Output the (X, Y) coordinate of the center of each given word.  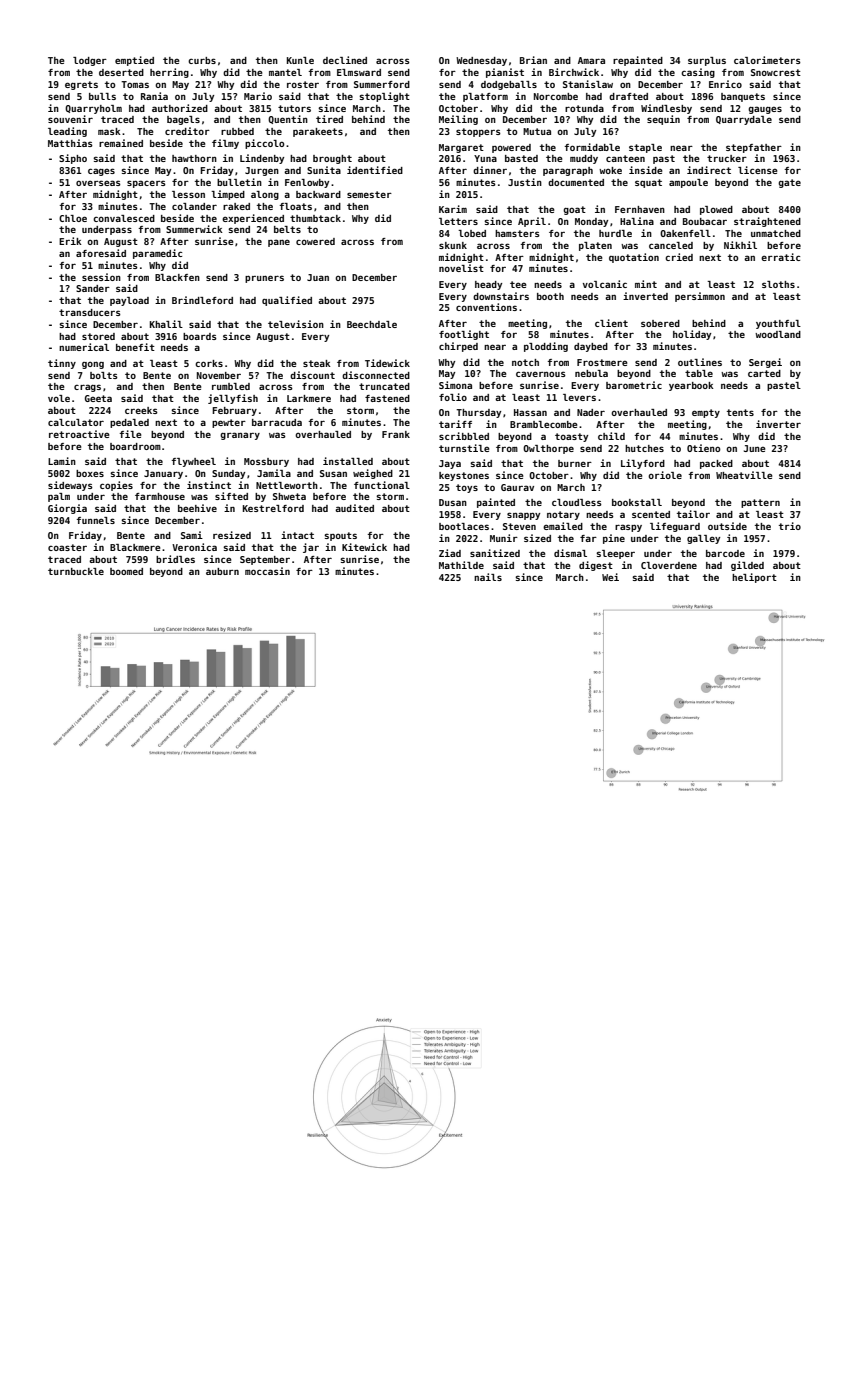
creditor (187, 131)
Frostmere (602, 362)
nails (488, 577)
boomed (126, 571)
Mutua (537, 131)
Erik (70, 241)
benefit (135, 347)
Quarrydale (744, 120)
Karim (453, 209)
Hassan (530, 412)
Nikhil (740, 245)
